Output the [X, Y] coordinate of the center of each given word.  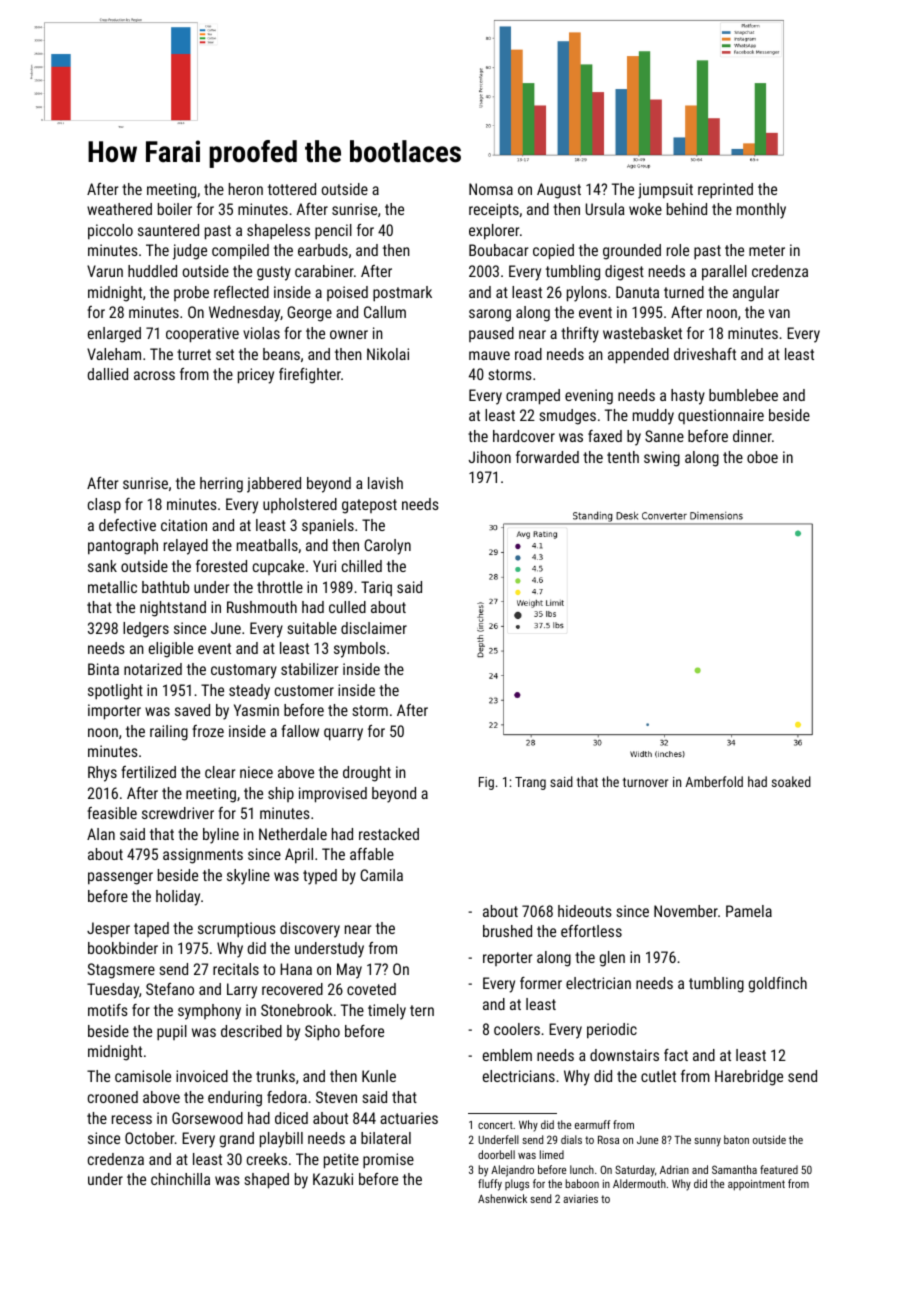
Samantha [734, 1169]
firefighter [310, 376]
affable [372, 854]
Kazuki [333, 1179]
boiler [175, 209]
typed [320, 877]
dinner [752, 436]
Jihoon [490, 457]
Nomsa [491, 189]
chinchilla [180, 1179]
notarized [153, 669]
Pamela [749, 911]
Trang [530, 783]
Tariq [376, 588]
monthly [761, 211]
